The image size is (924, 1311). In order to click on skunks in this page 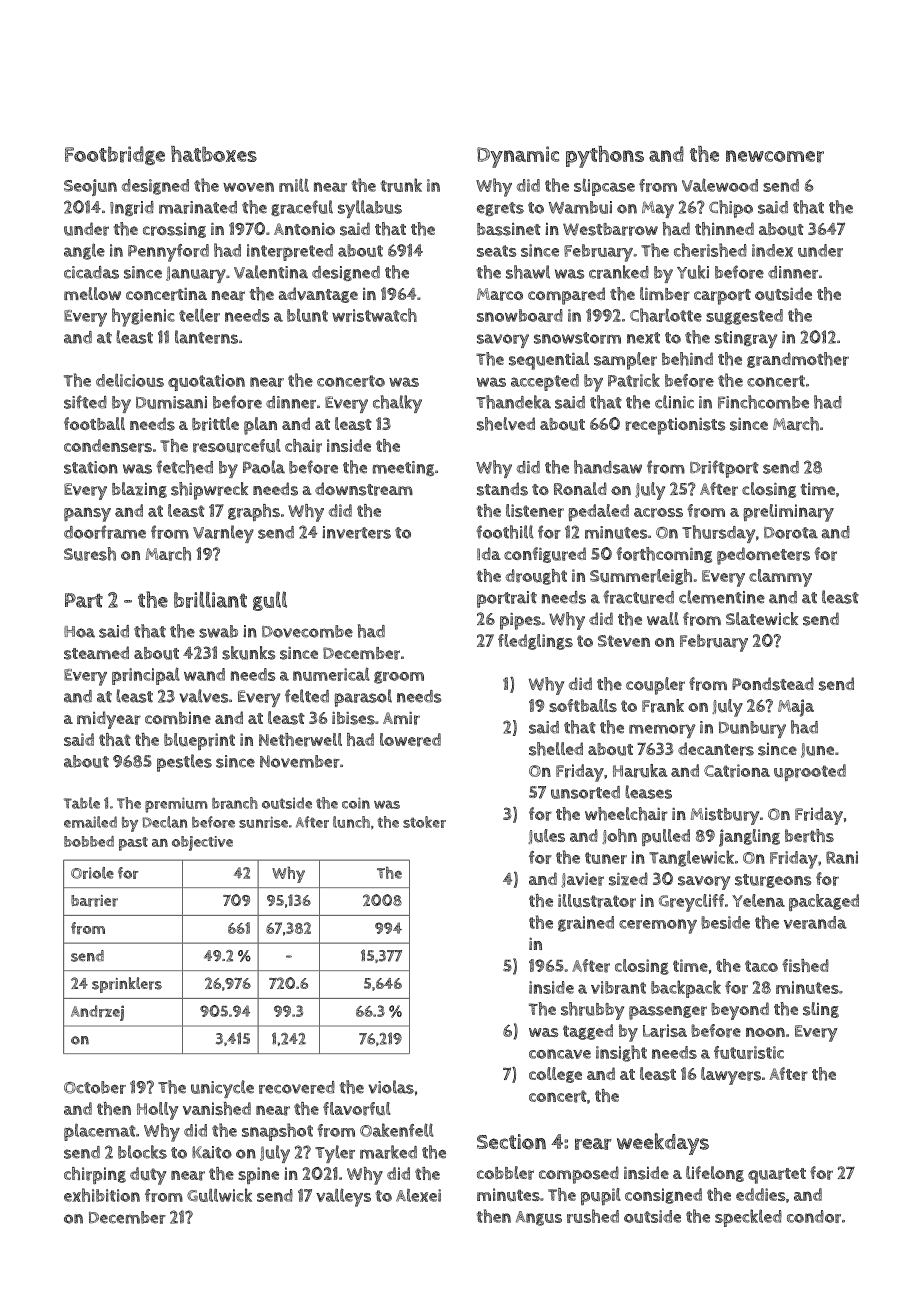, I will do `click(248, 653)`.
